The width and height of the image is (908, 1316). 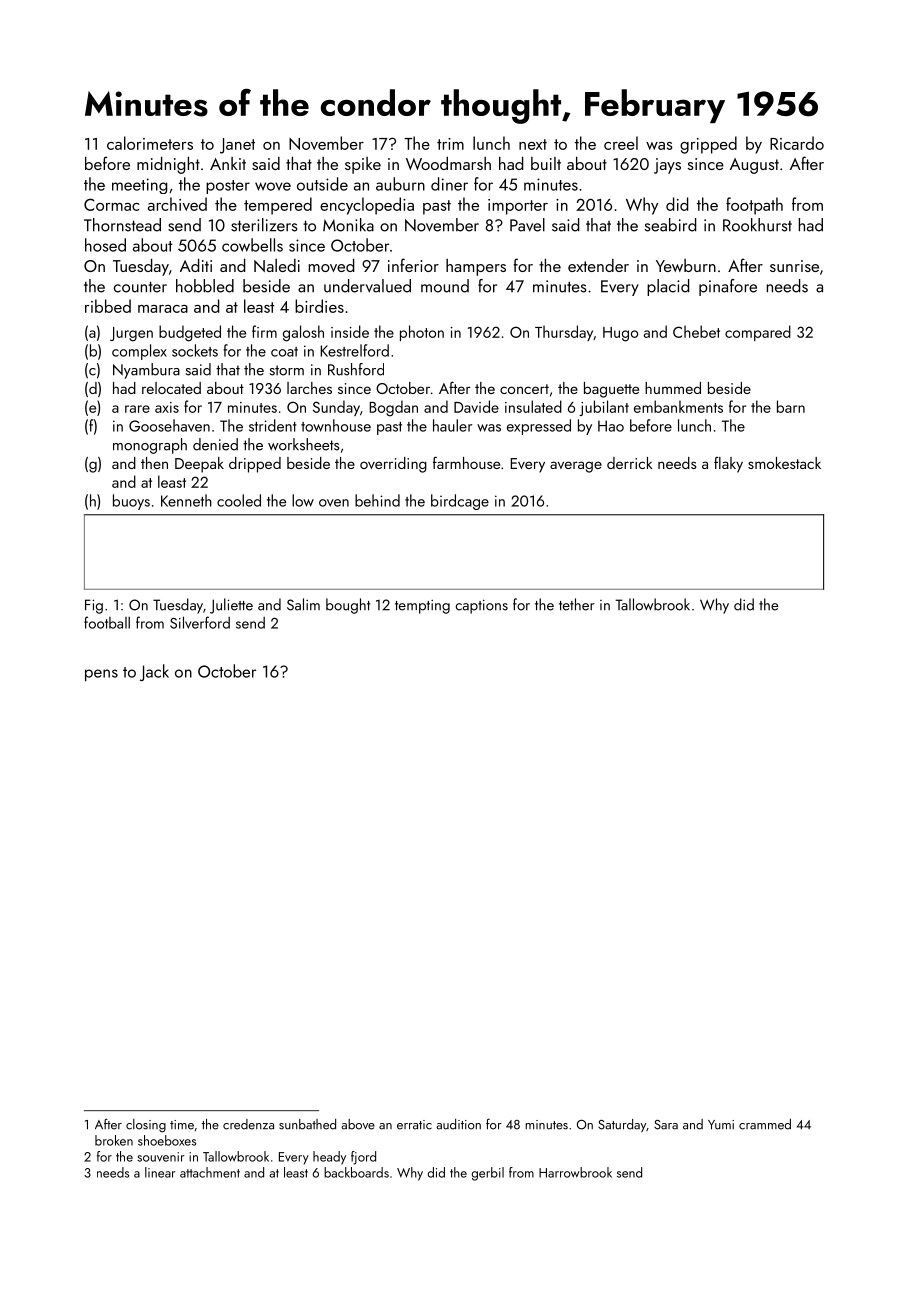 I want to click on Fig, so click(x=94, y=606).
